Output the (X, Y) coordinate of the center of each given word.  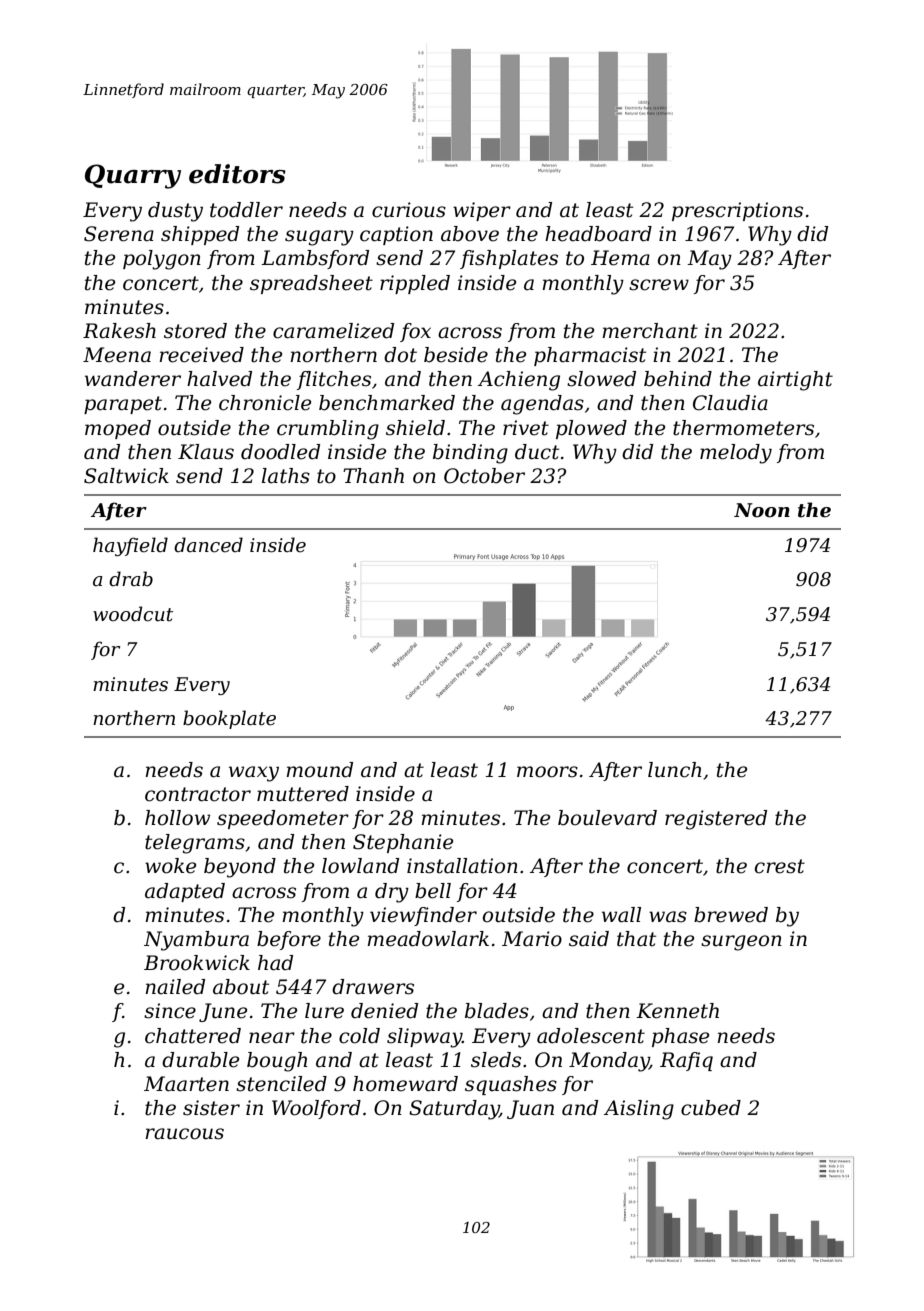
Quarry (133, 176)
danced (208, 545)
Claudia (730, 403)
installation (462, 866)
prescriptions (737, 211)
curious (409, 210)
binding (470, 454)
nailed (175, 987)
